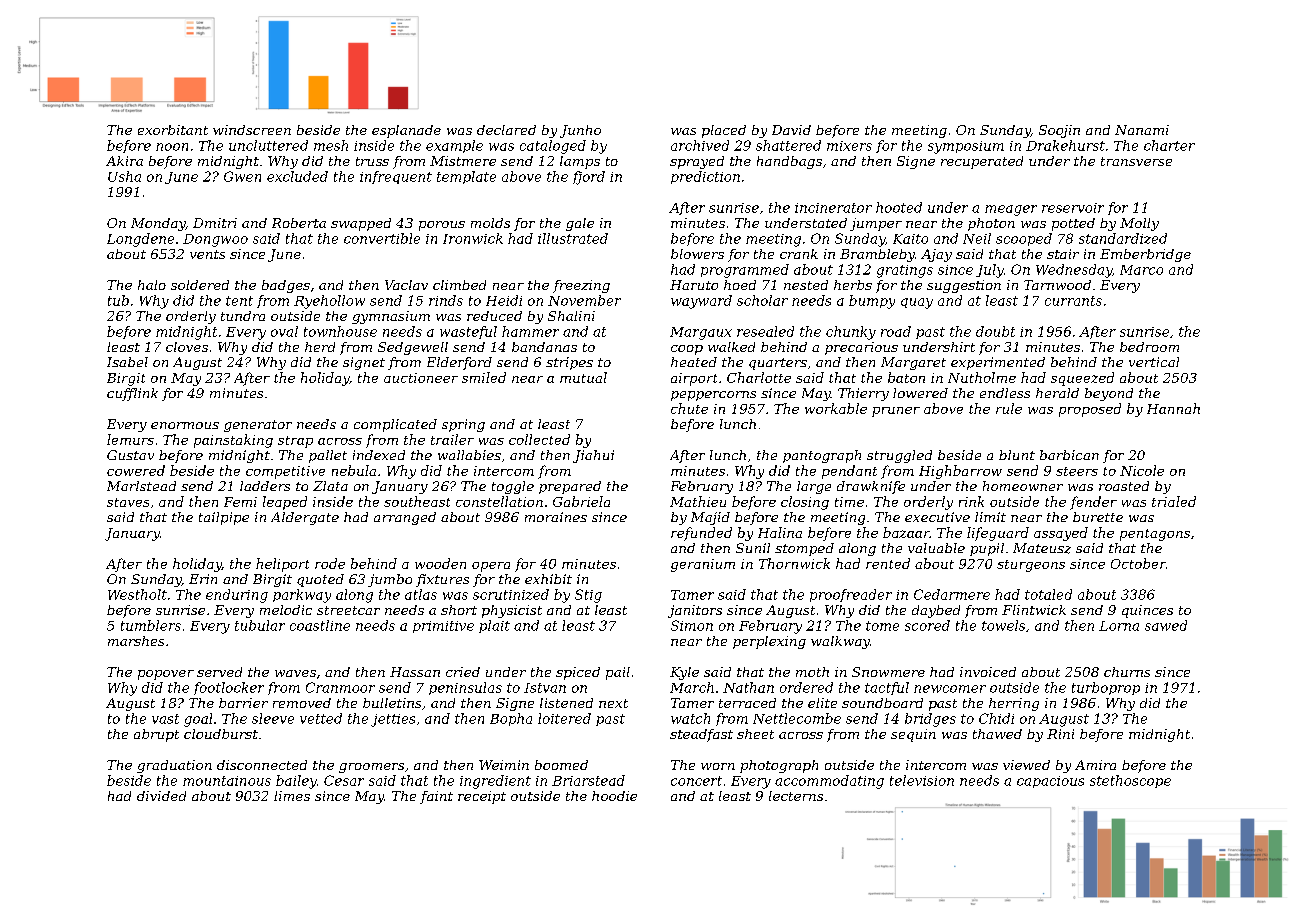  Describe the element at coordinates (130, 439) in the screenshot. I see `lemurs` at that location.
